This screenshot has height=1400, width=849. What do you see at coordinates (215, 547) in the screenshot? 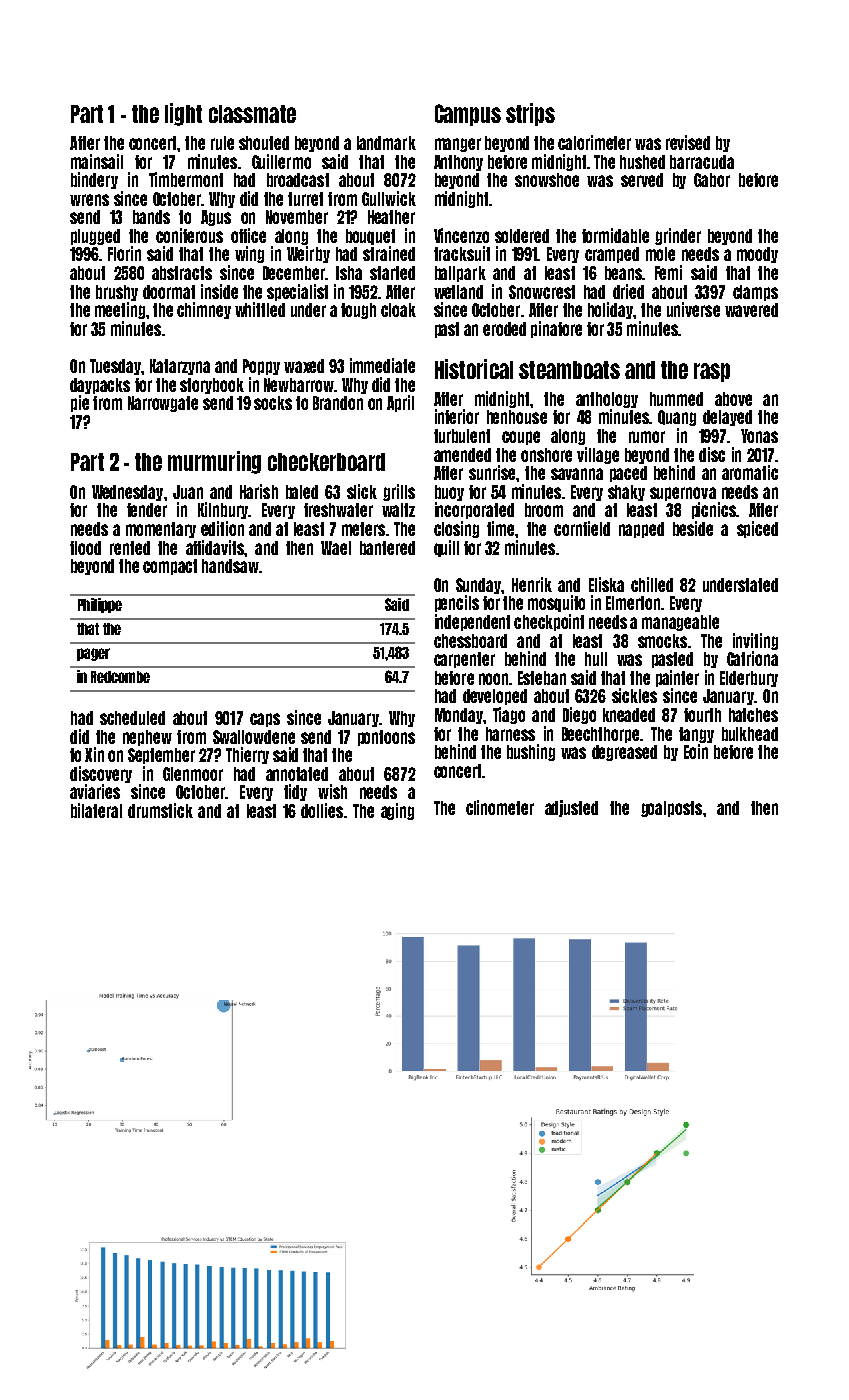
I see `affidavits` at bounding box center [215, 547].
